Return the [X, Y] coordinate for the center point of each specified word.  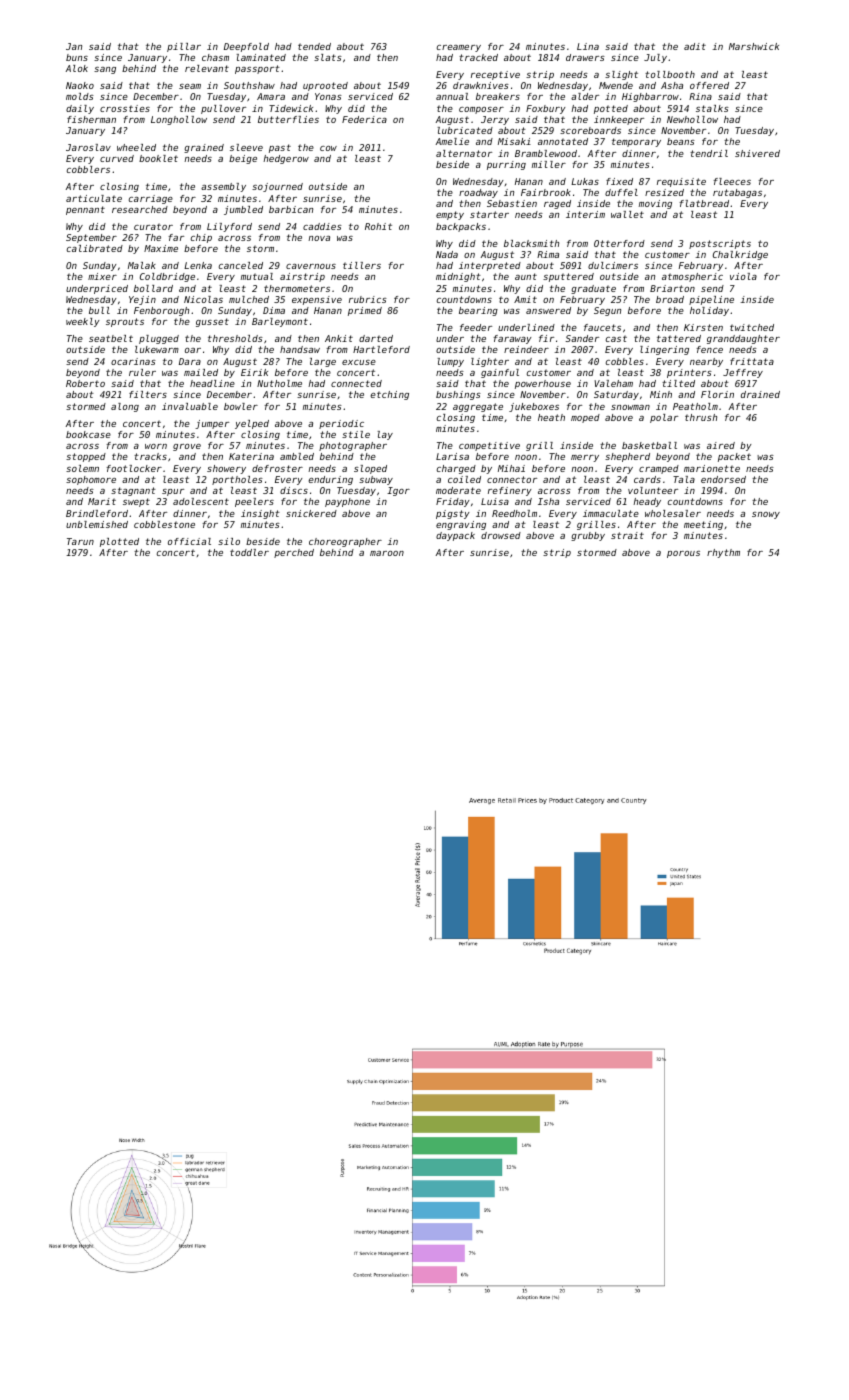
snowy [766, 515]
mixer [102, 276]
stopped [86, 457]
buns [77, 57]
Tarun [80, 541]
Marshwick [754, 46]
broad [670, 299]
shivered [757, 153]
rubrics [368, 299]
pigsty [452, 514]
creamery [459, 48]
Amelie [452, 141]
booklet [158, 158]
